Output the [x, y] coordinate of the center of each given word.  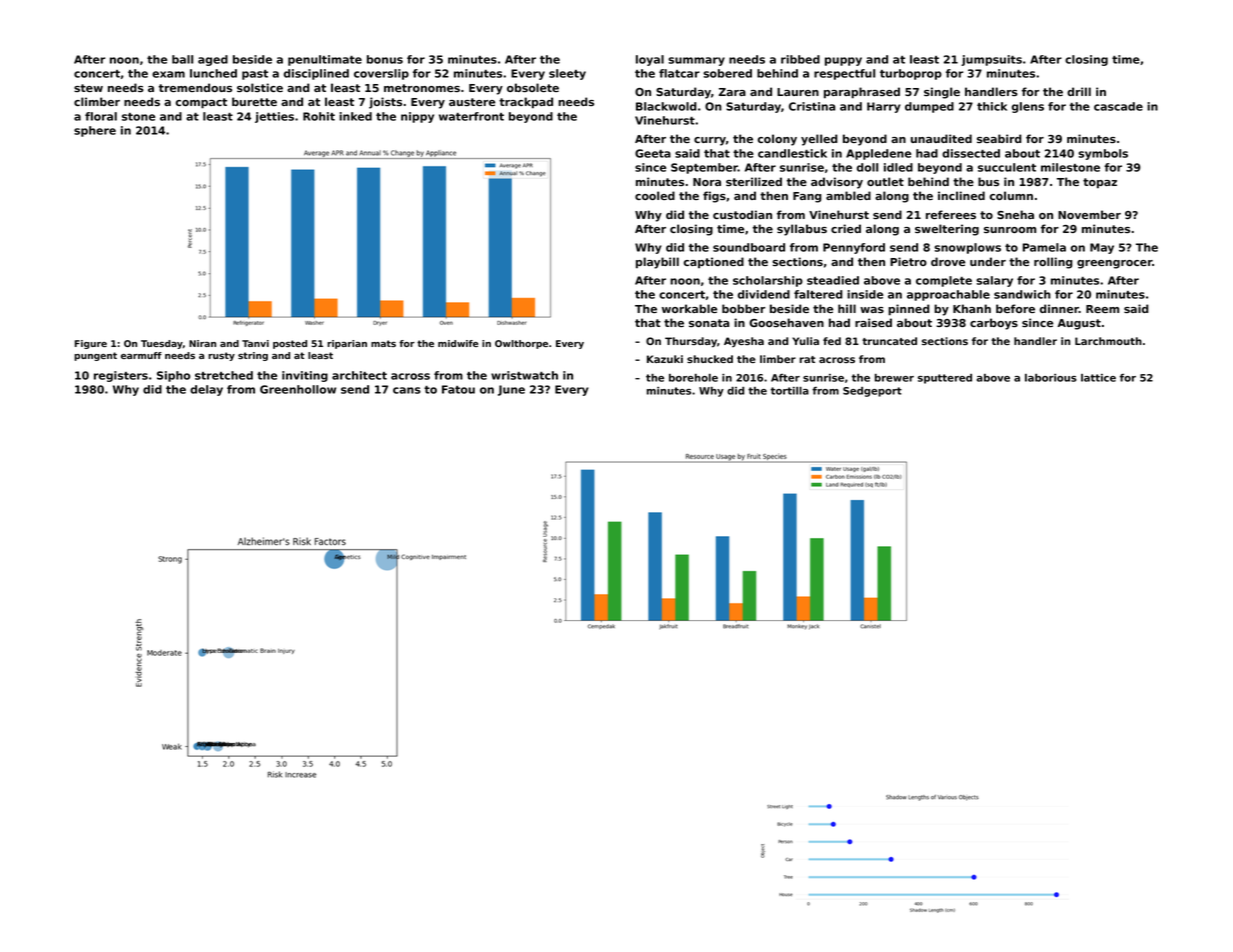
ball [182, 59]
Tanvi [255, 343]
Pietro [908, 261]
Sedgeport [872, 392]
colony [777, 140]
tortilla [790, 391]
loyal [650, 60]
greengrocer [1114, 264]
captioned [714, 262]
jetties [274, 117]
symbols [1103, 154]
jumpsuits [991, 60]
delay [206, 390]
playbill [657, 263]
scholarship [768, 281]
